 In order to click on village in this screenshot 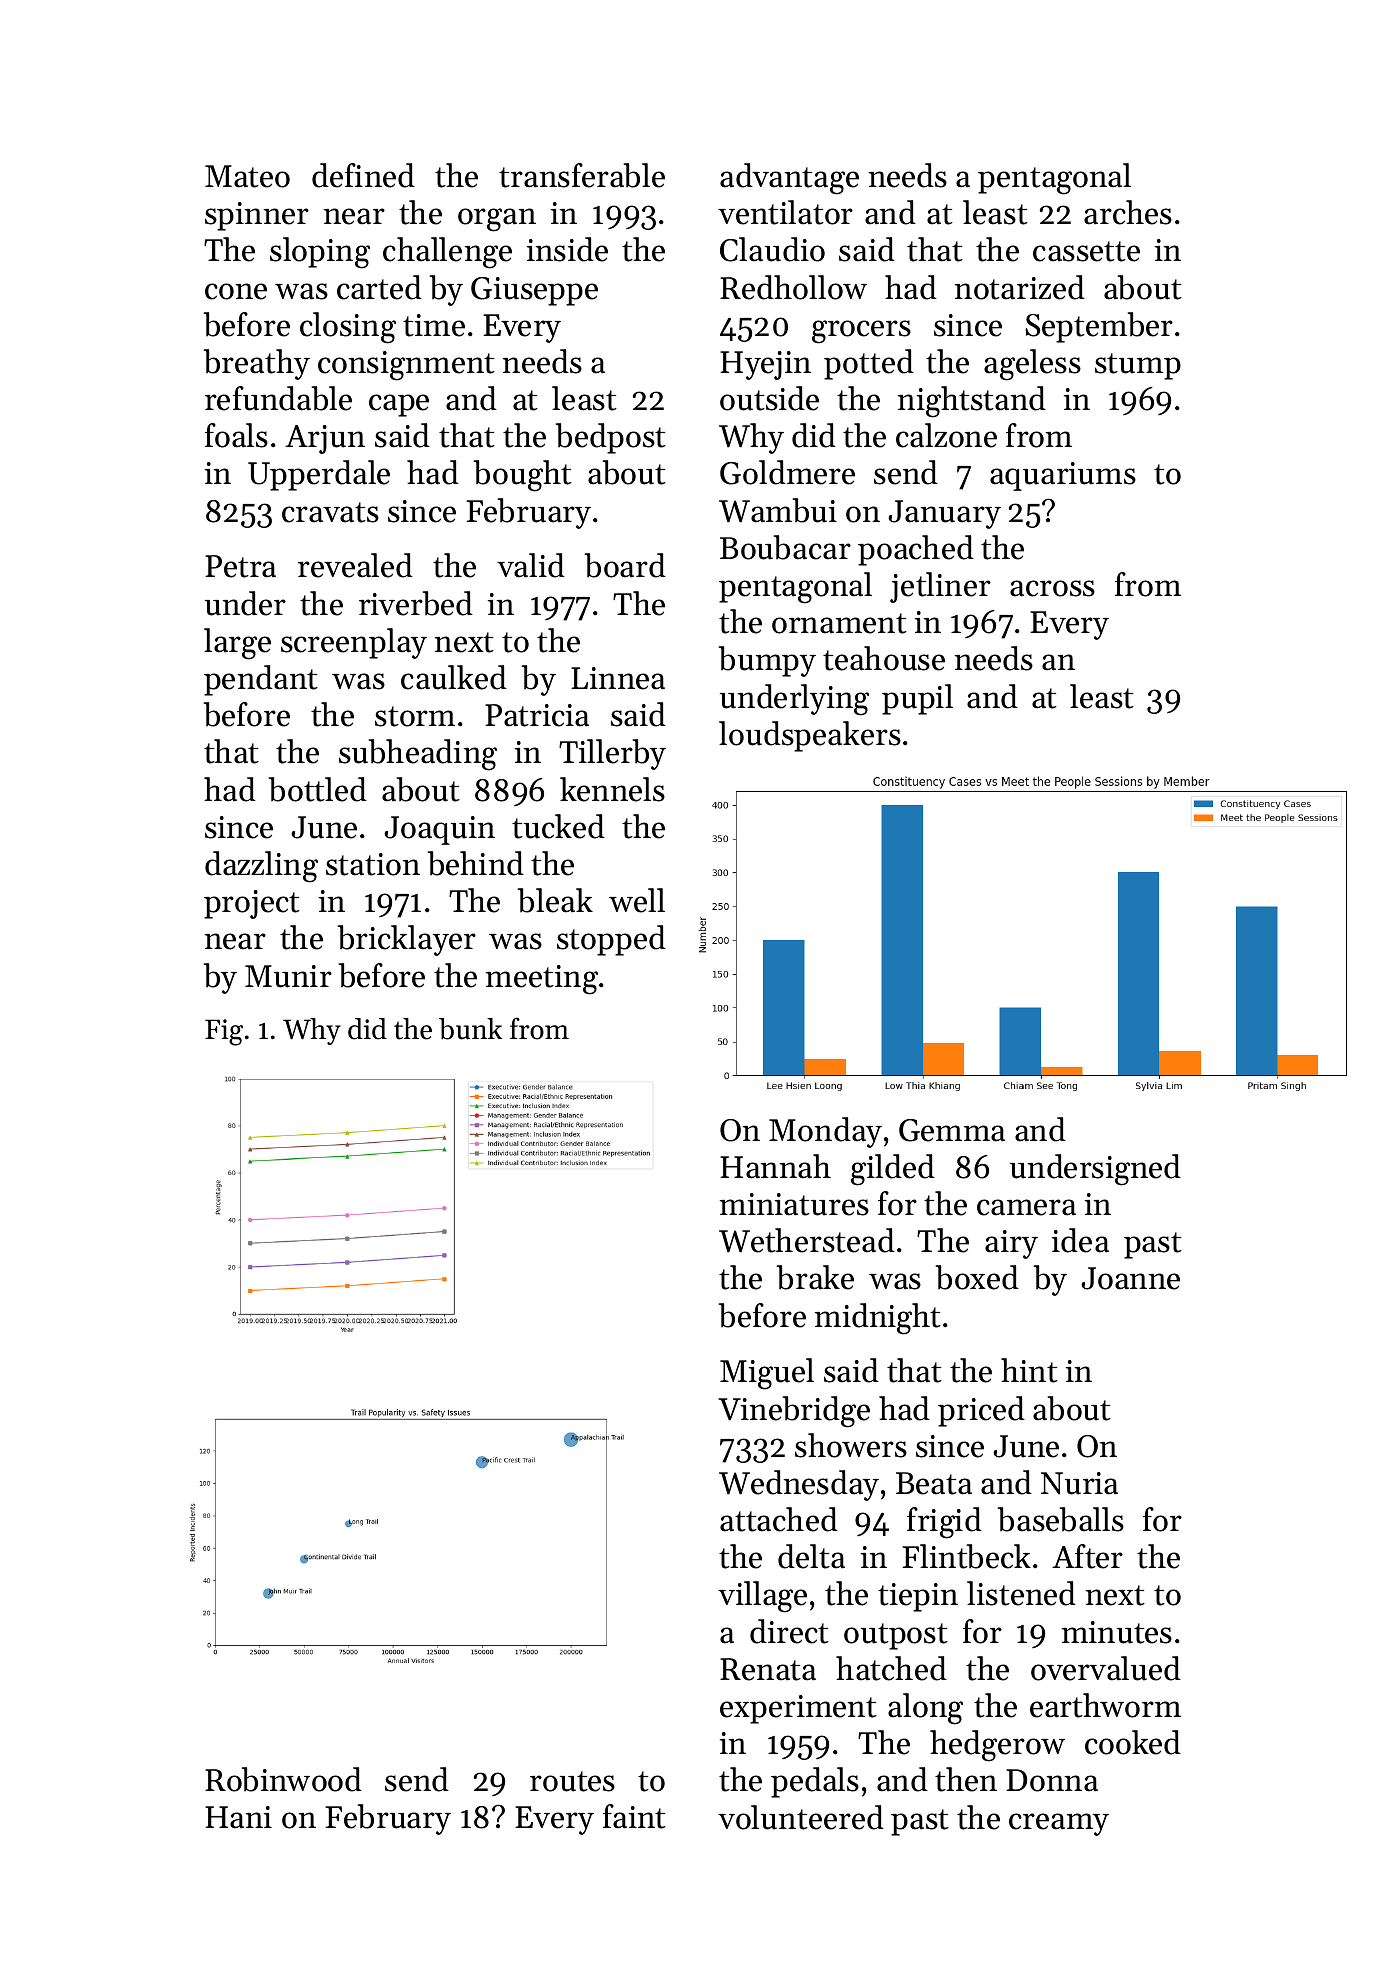, I will do `click(762, 1597)`.
